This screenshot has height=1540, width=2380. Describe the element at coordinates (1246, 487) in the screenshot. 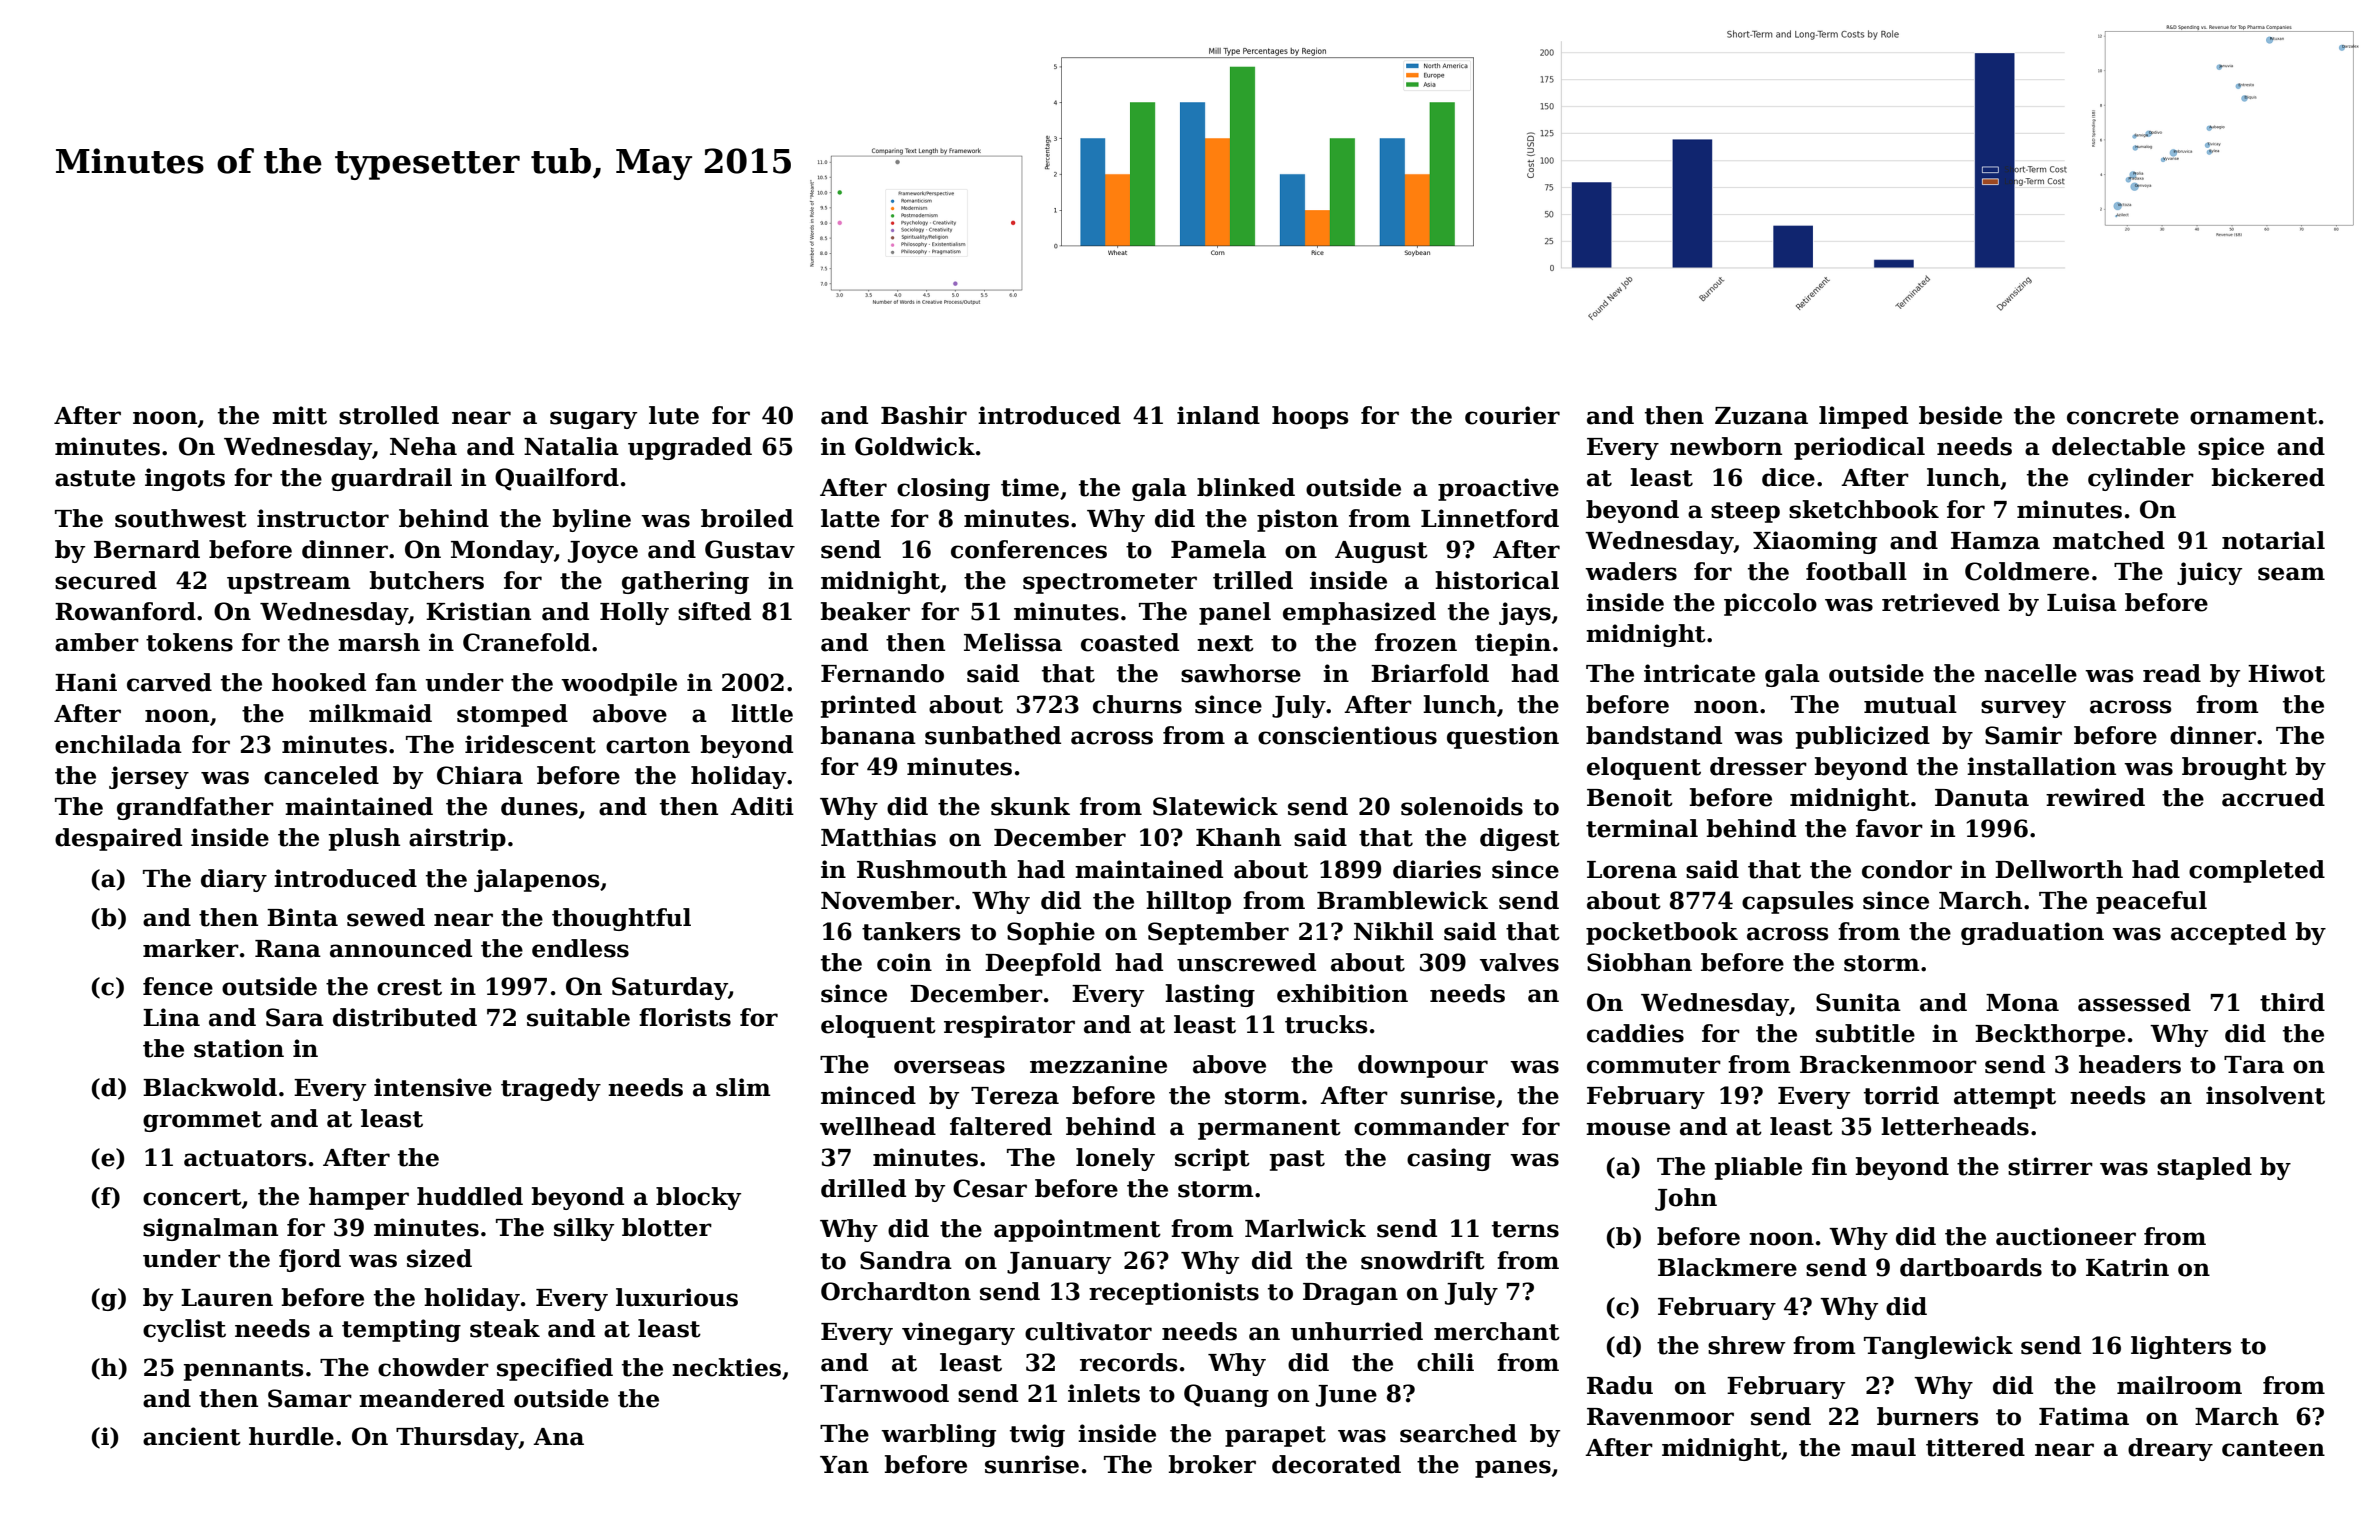

I see `blinked` at that location.
